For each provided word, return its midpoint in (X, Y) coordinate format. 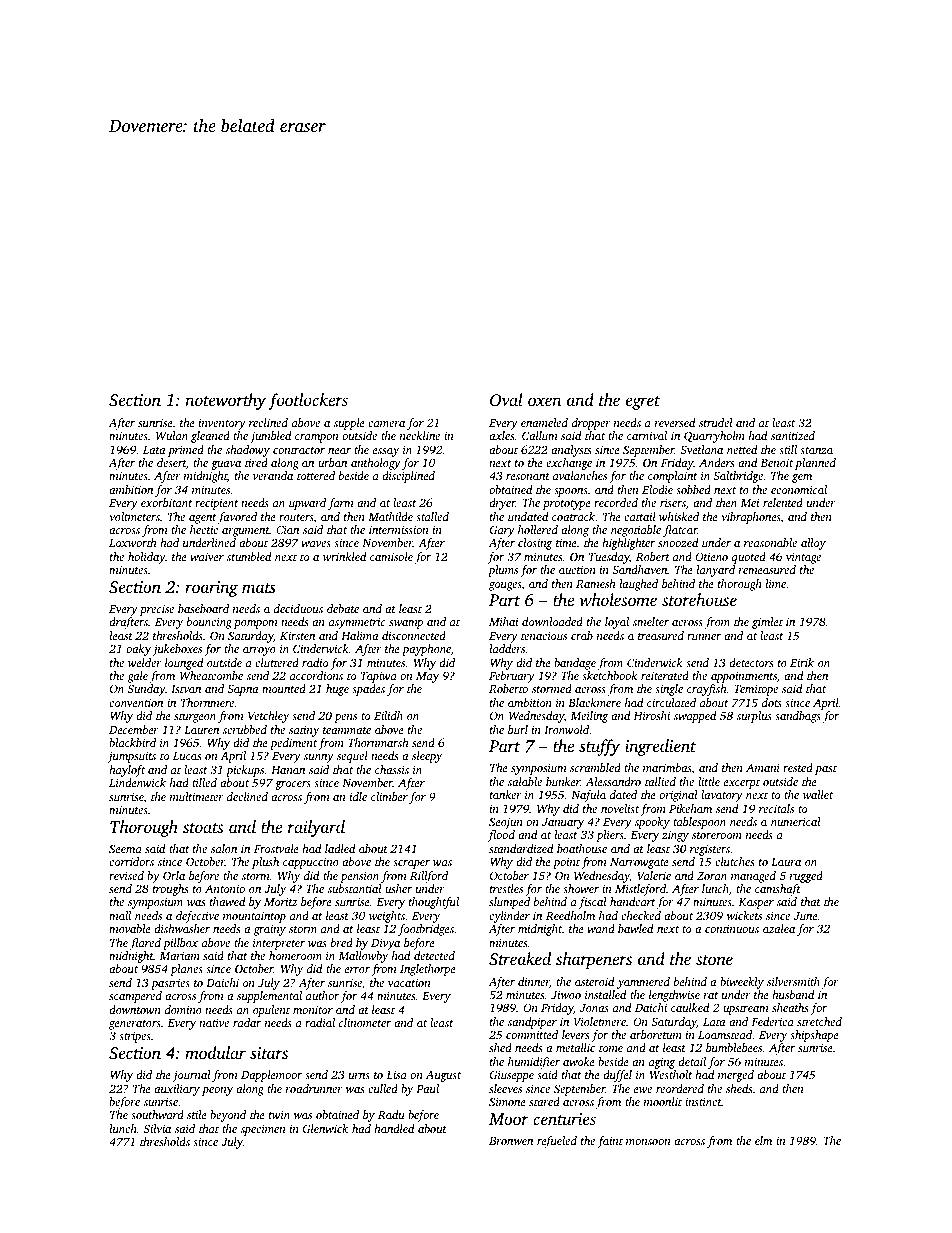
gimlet (767, 623)
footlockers (308, 401)
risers (673, 503)
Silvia (157, 1128)
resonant (528, 476)
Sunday (146, 690)
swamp (406, 624)
